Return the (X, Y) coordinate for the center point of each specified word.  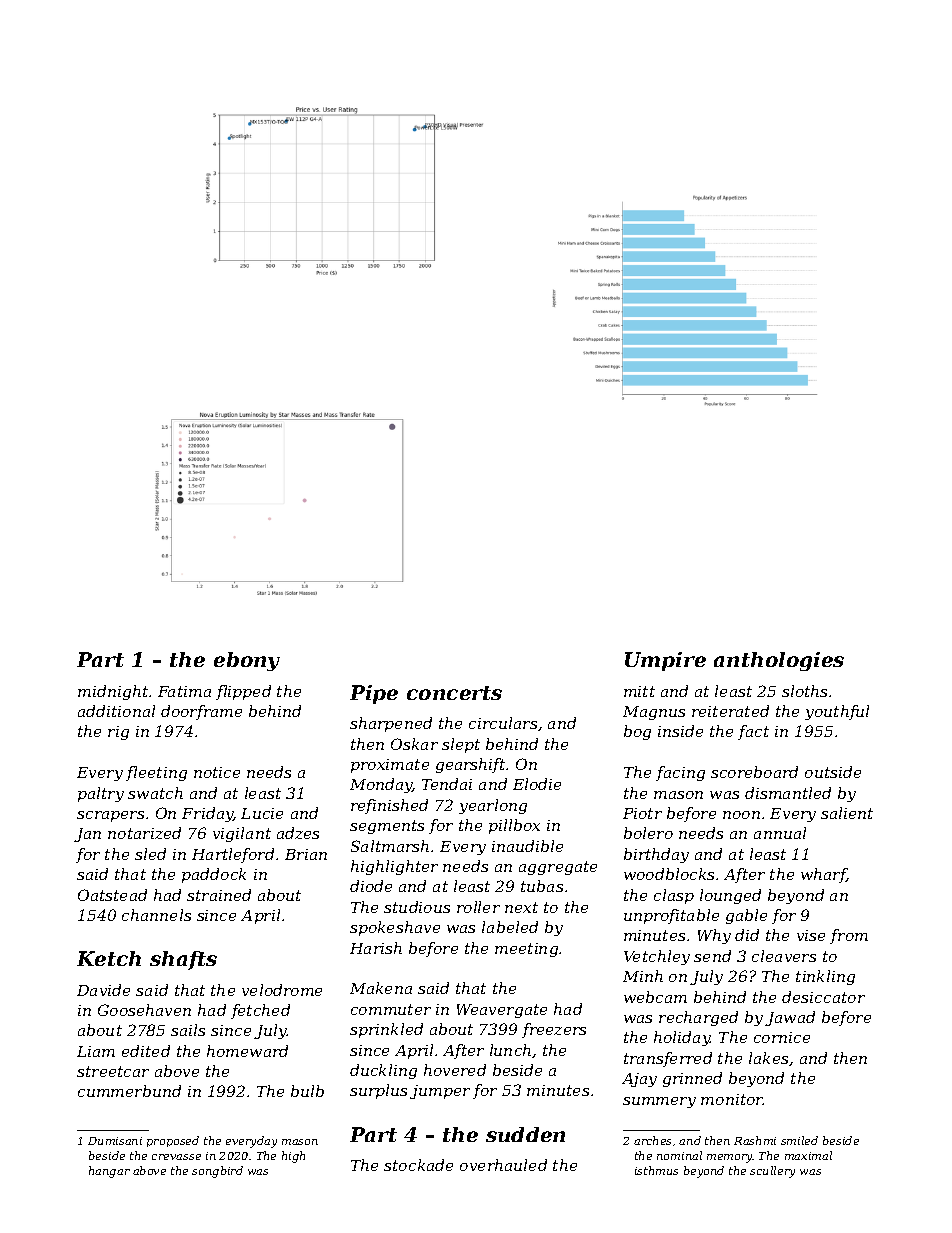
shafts (183, 960)
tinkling (825, 977)
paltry (101, 794)
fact (753, 732)
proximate (390, 766)
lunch (510, 1050)
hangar (109, 1172)
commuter (391, 1009)
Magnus (654, 713)
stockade (418, 1165)
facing (680, 773)
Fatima (184, 691)
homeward (247, 1051)
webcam (655, 997)
